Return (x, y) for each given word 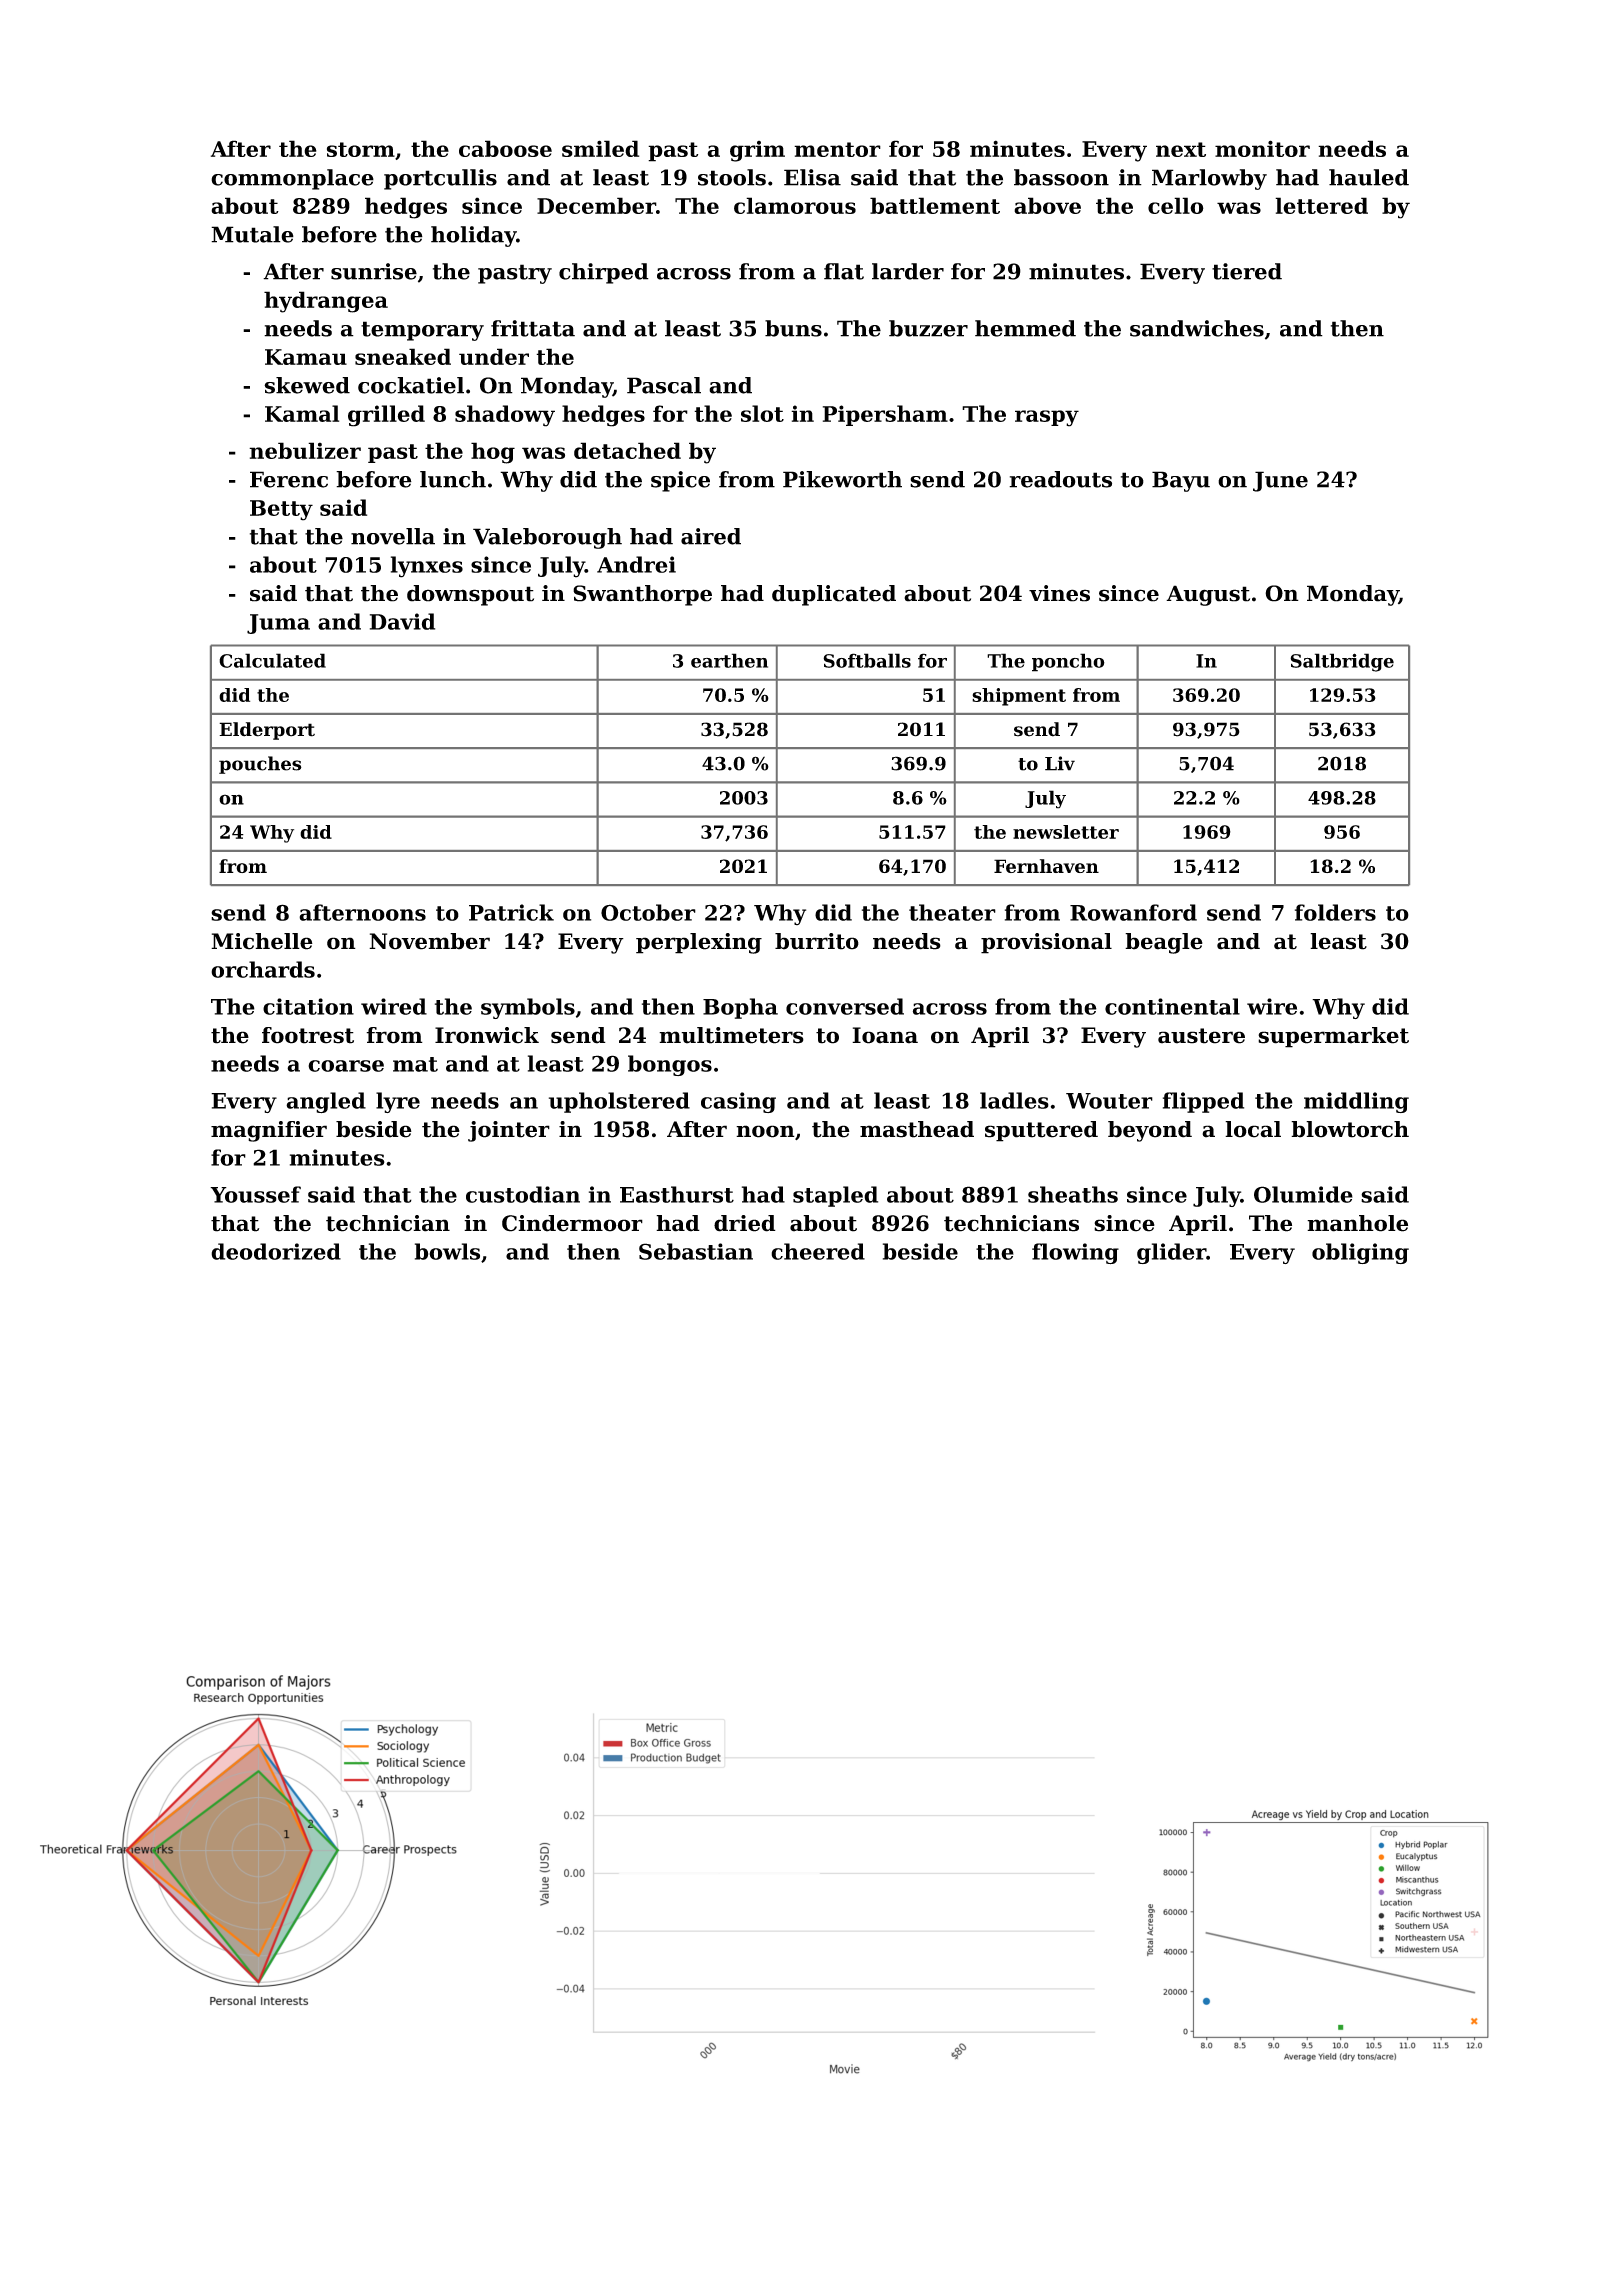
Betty (281, 510)
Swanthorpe (642, 595)
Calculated (272, 660)
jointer (509, 1131)
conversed (845, 1006)
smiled (600, 148)
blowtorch (1350, 1129)
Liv (1060, 763)
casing (738, 1102)
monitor (1262, 148)
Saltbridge (1342, 662)
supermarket (1333, 1037)
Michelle (262, 941)
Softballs (867, 660)
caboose (505, 148)
